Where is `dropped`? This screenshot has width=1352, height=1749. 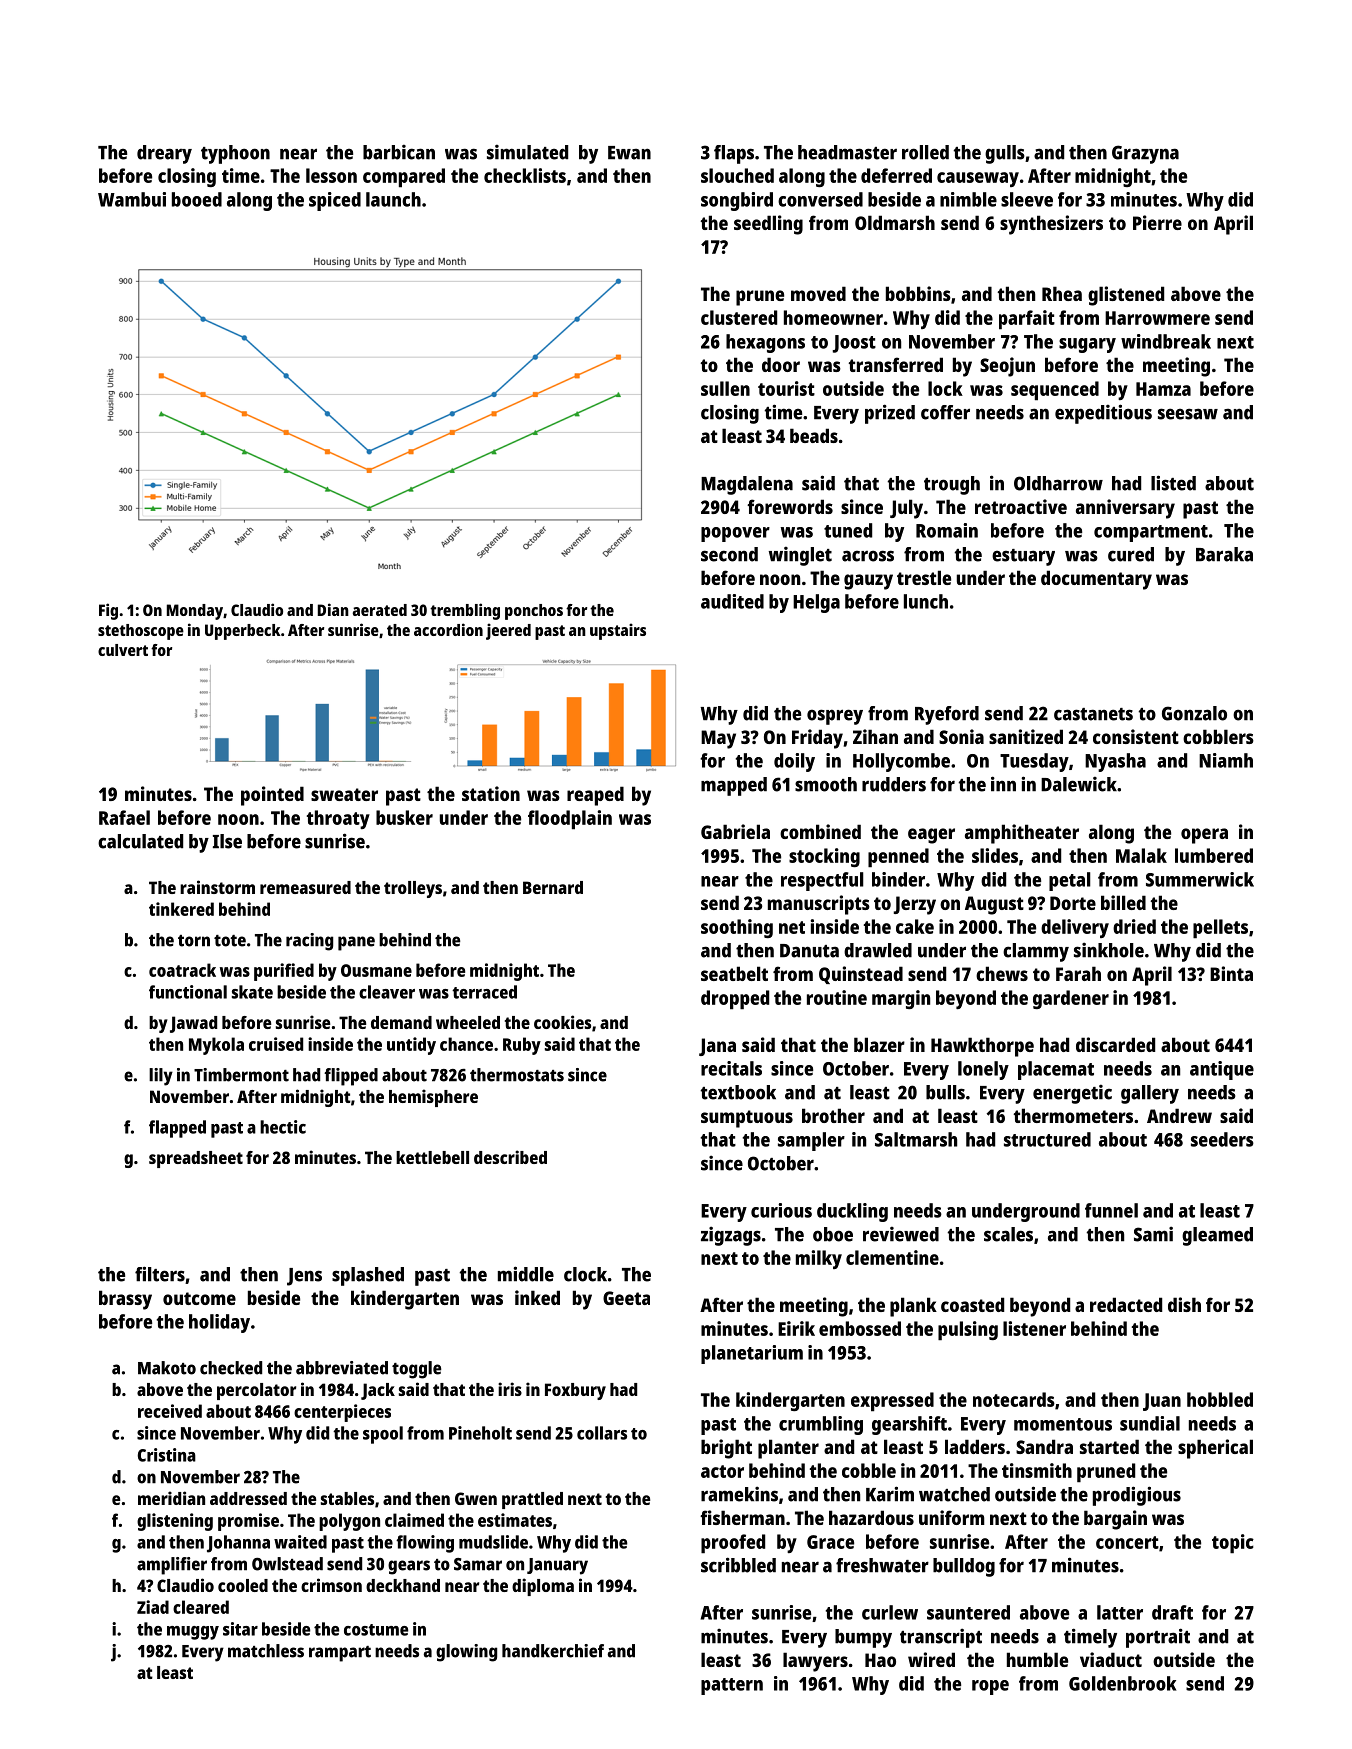 dropped is located at coordinates (735, 1000).
